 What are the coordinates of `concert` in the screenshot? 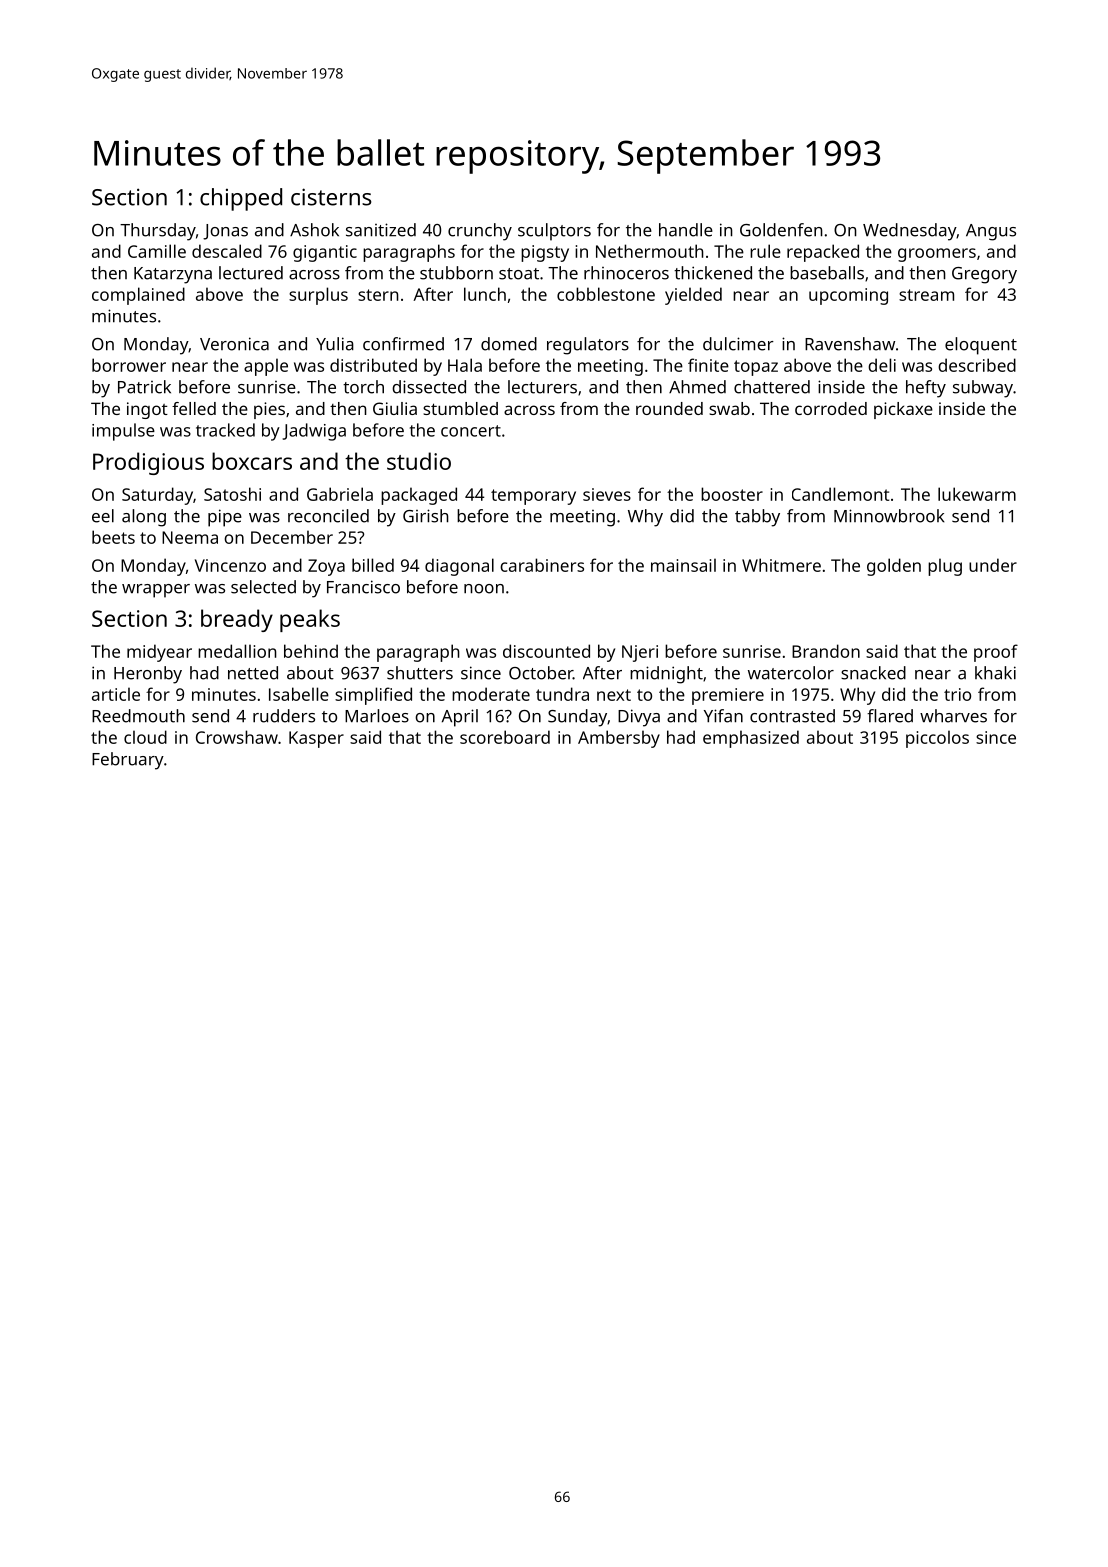 It's located at (471, 431).
